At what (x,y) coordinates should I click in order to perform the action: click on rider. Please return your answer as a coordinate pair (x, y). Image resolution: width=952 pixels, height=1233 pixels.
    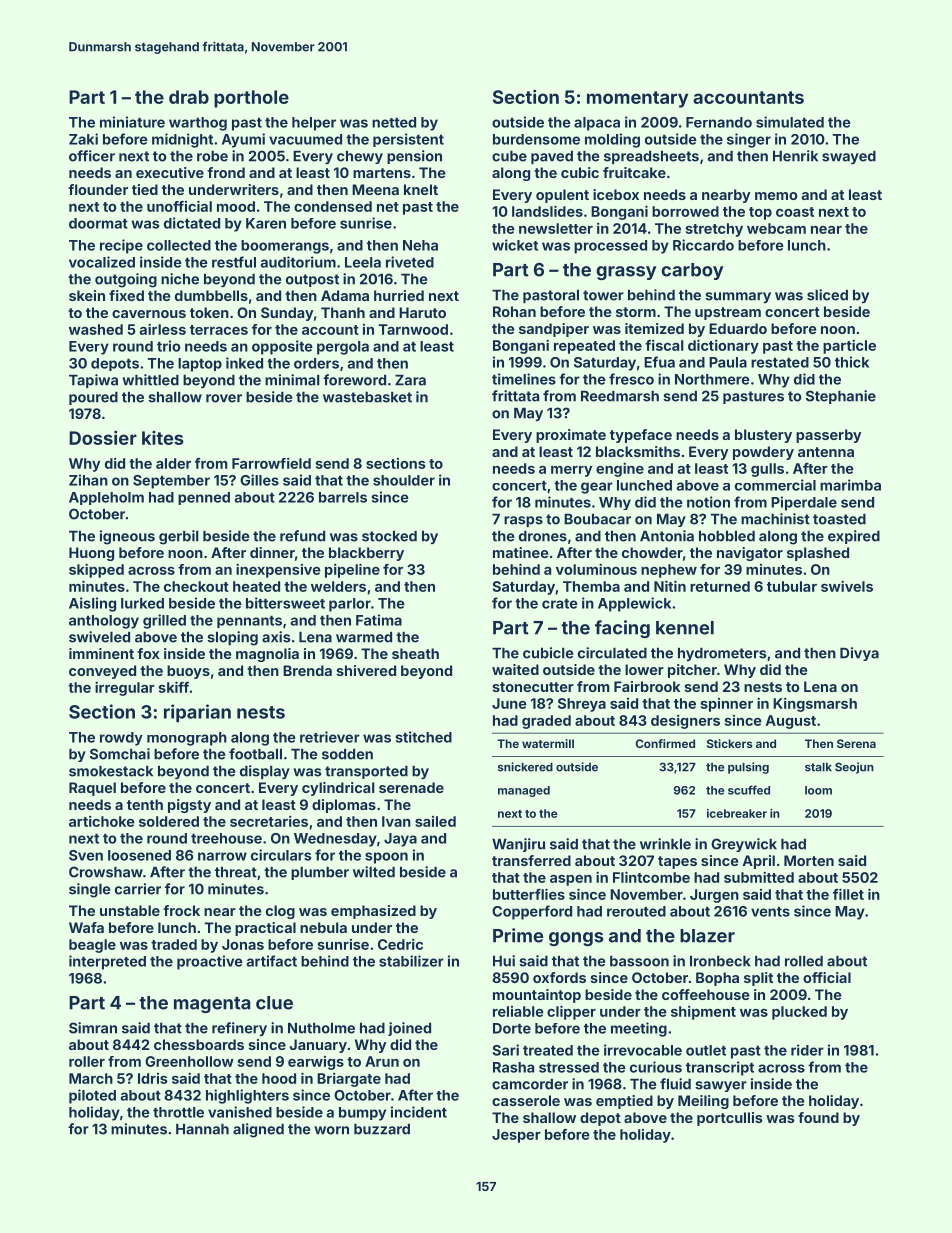
    Looking at the image, I should click on (807, 1050).
